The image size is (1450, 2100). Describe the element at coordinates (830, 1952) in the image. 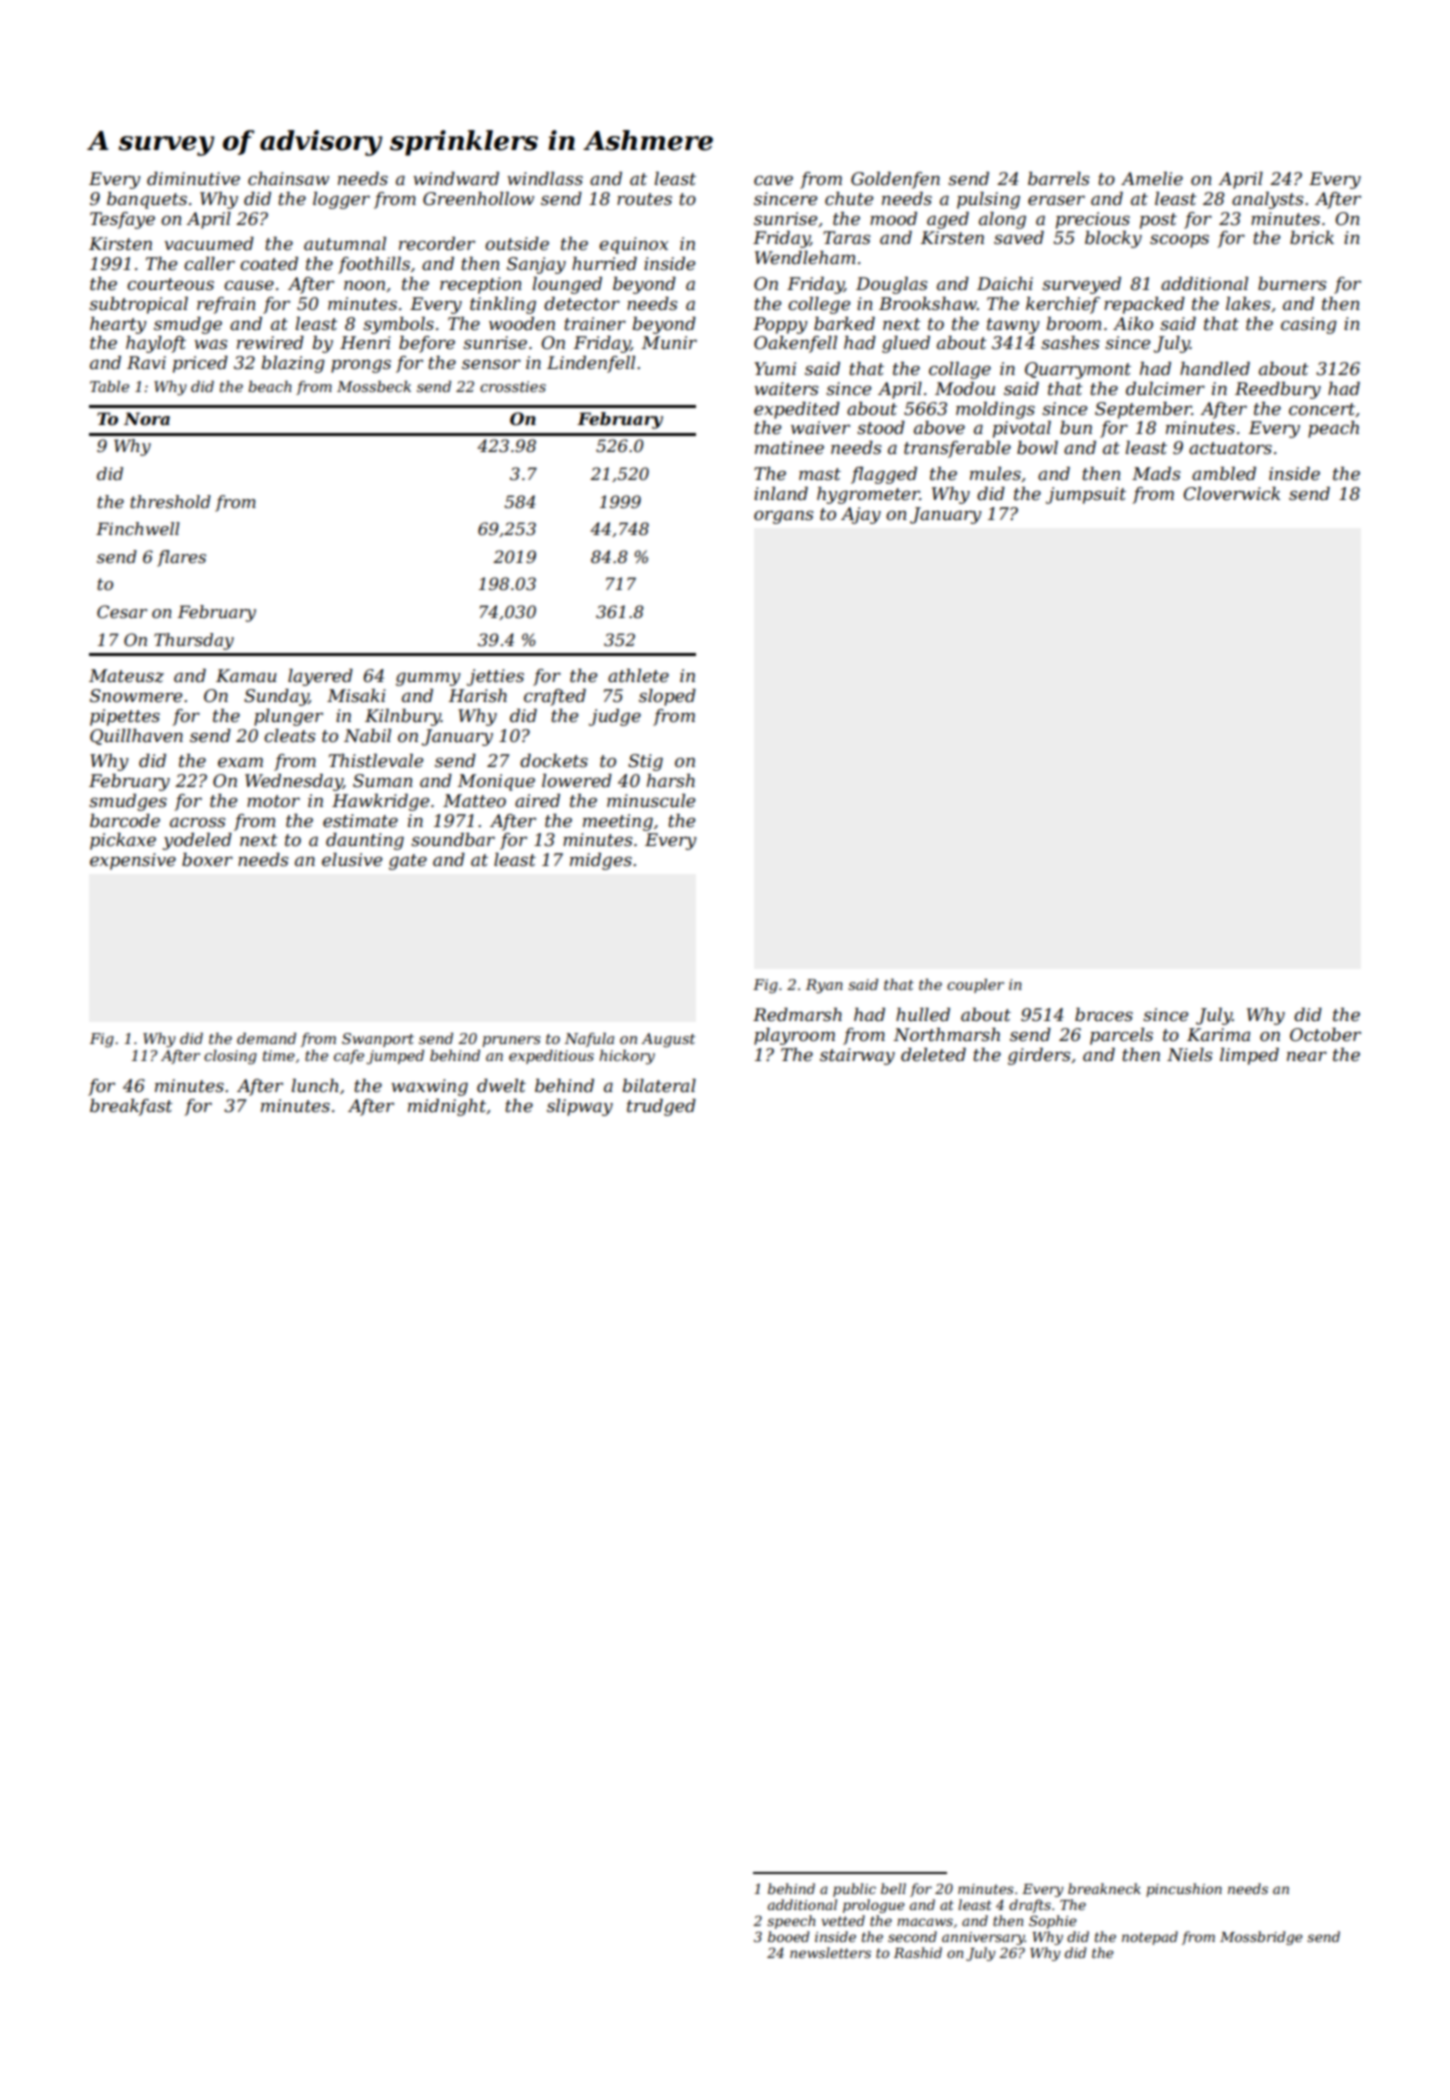

I see `newsletters` at that location.
